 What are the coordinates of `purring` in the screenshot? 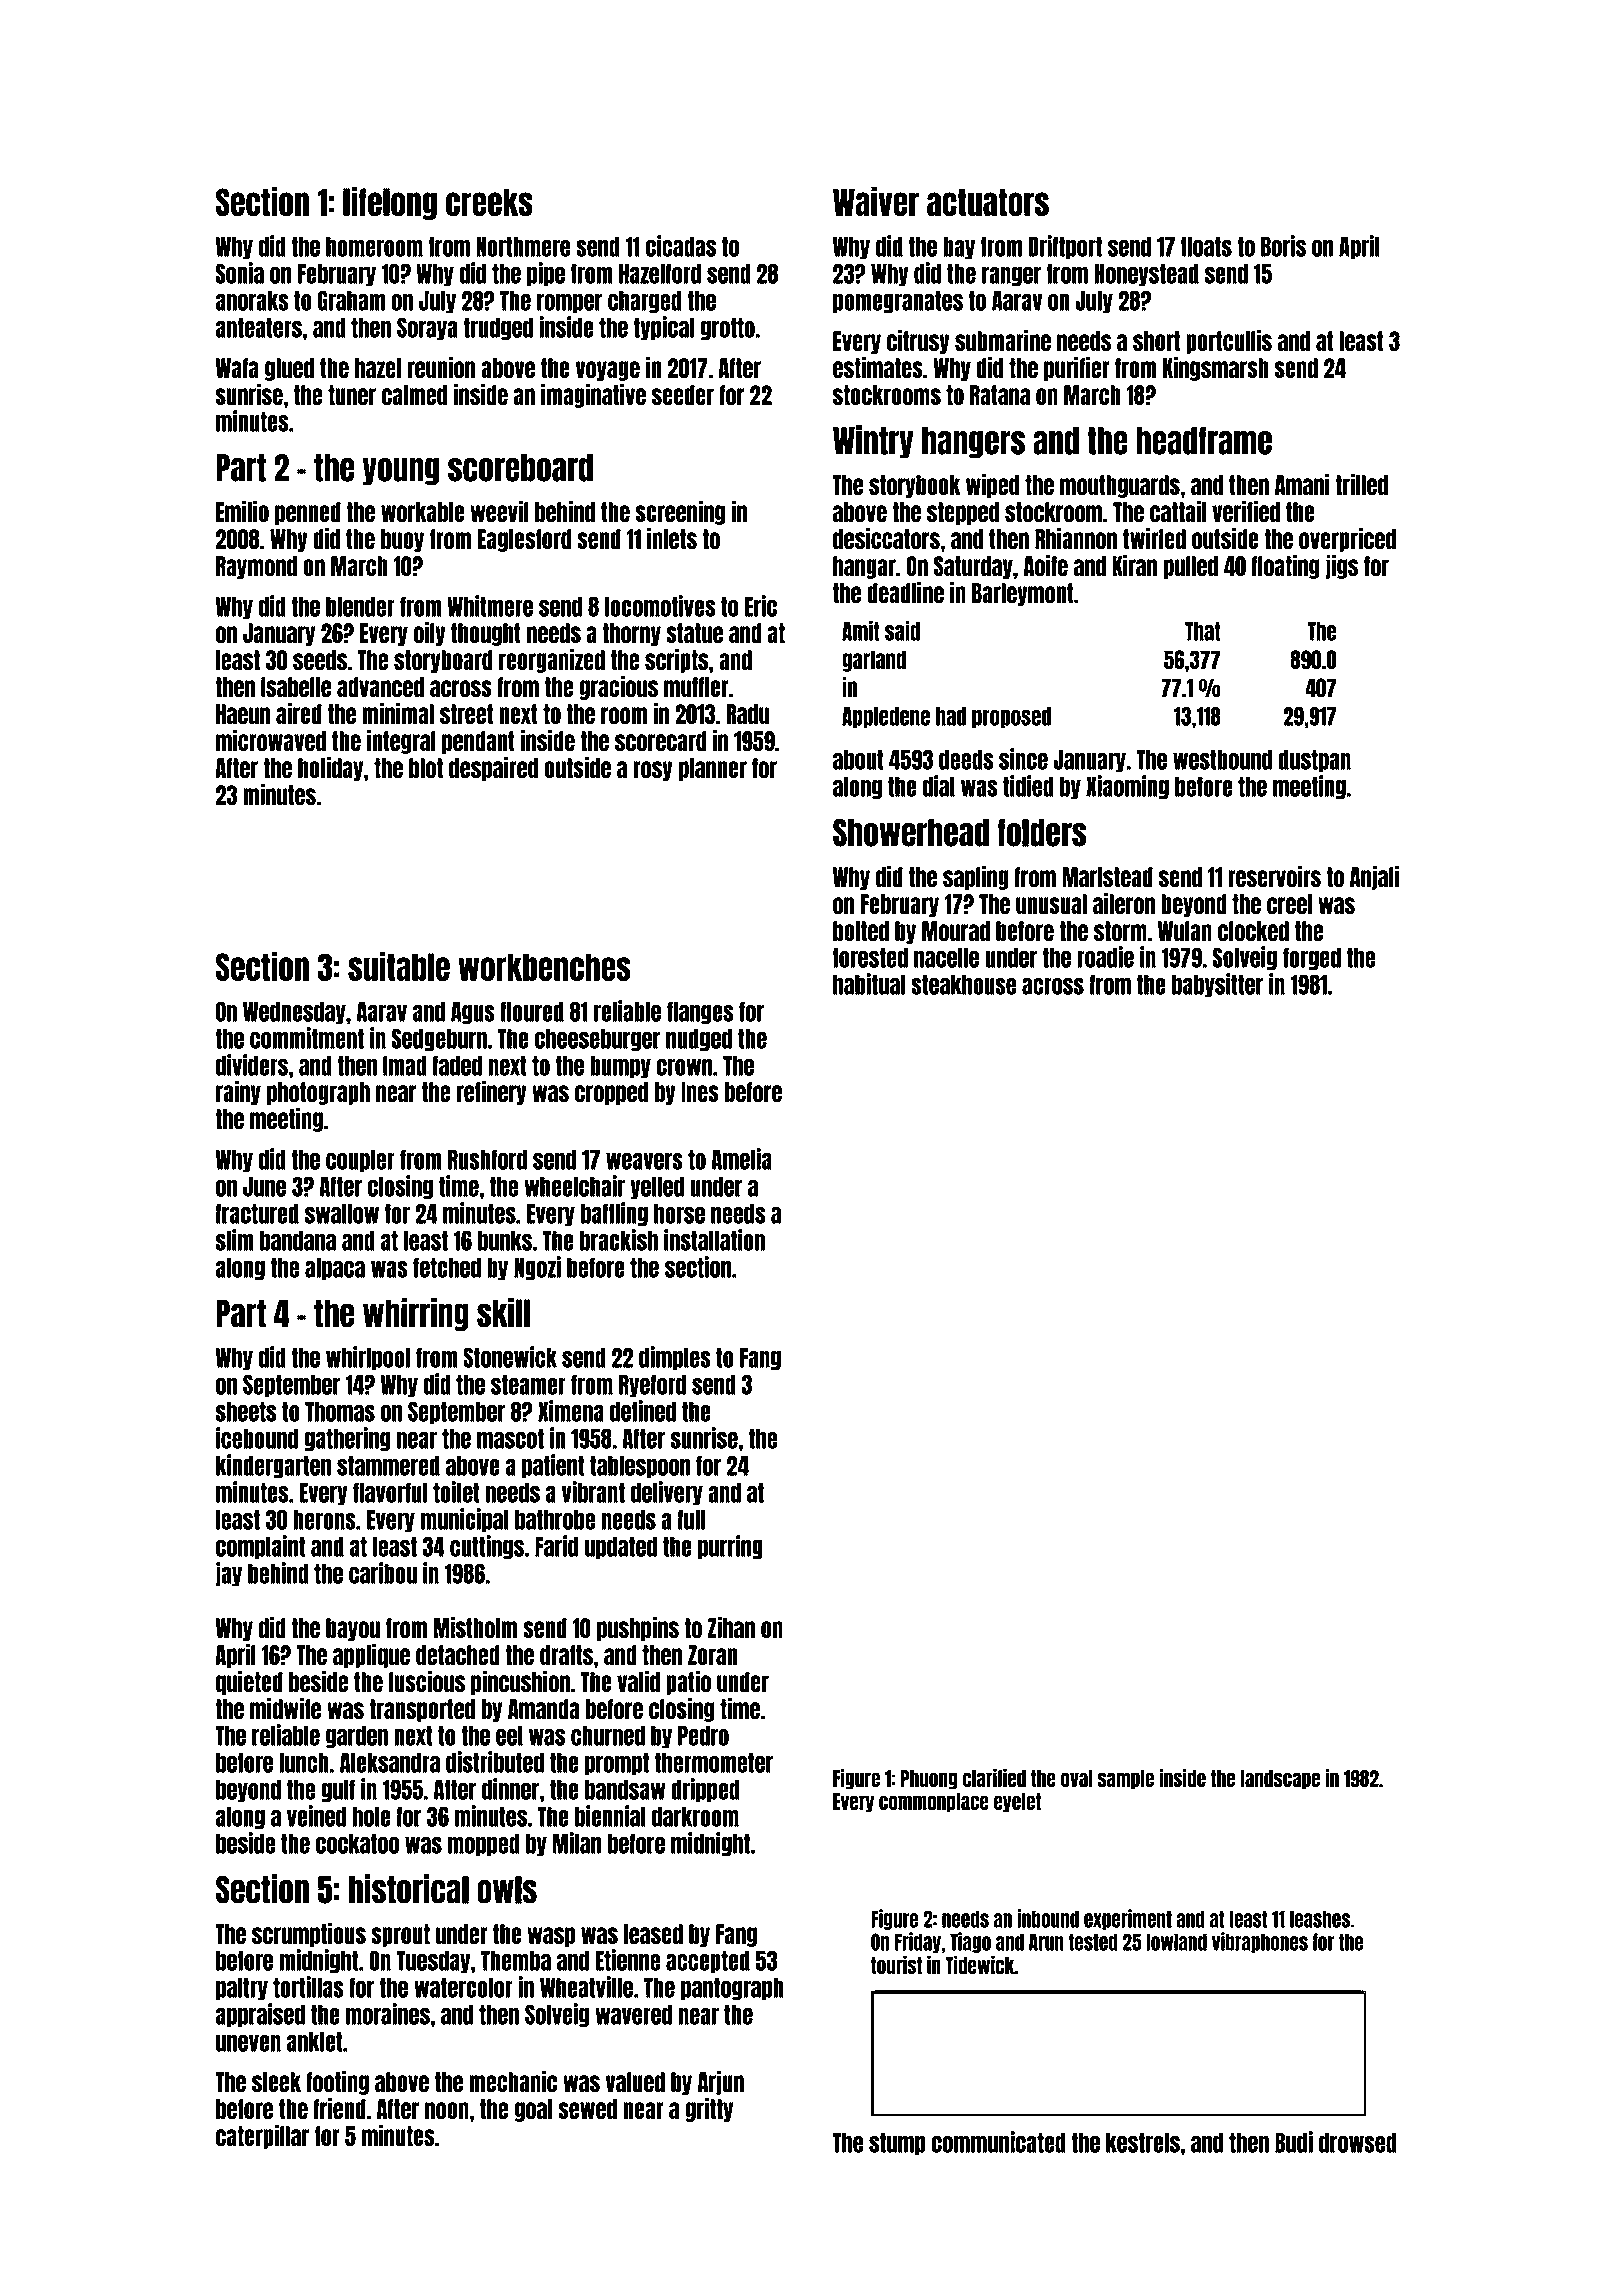 It's located at (730, 1547).
